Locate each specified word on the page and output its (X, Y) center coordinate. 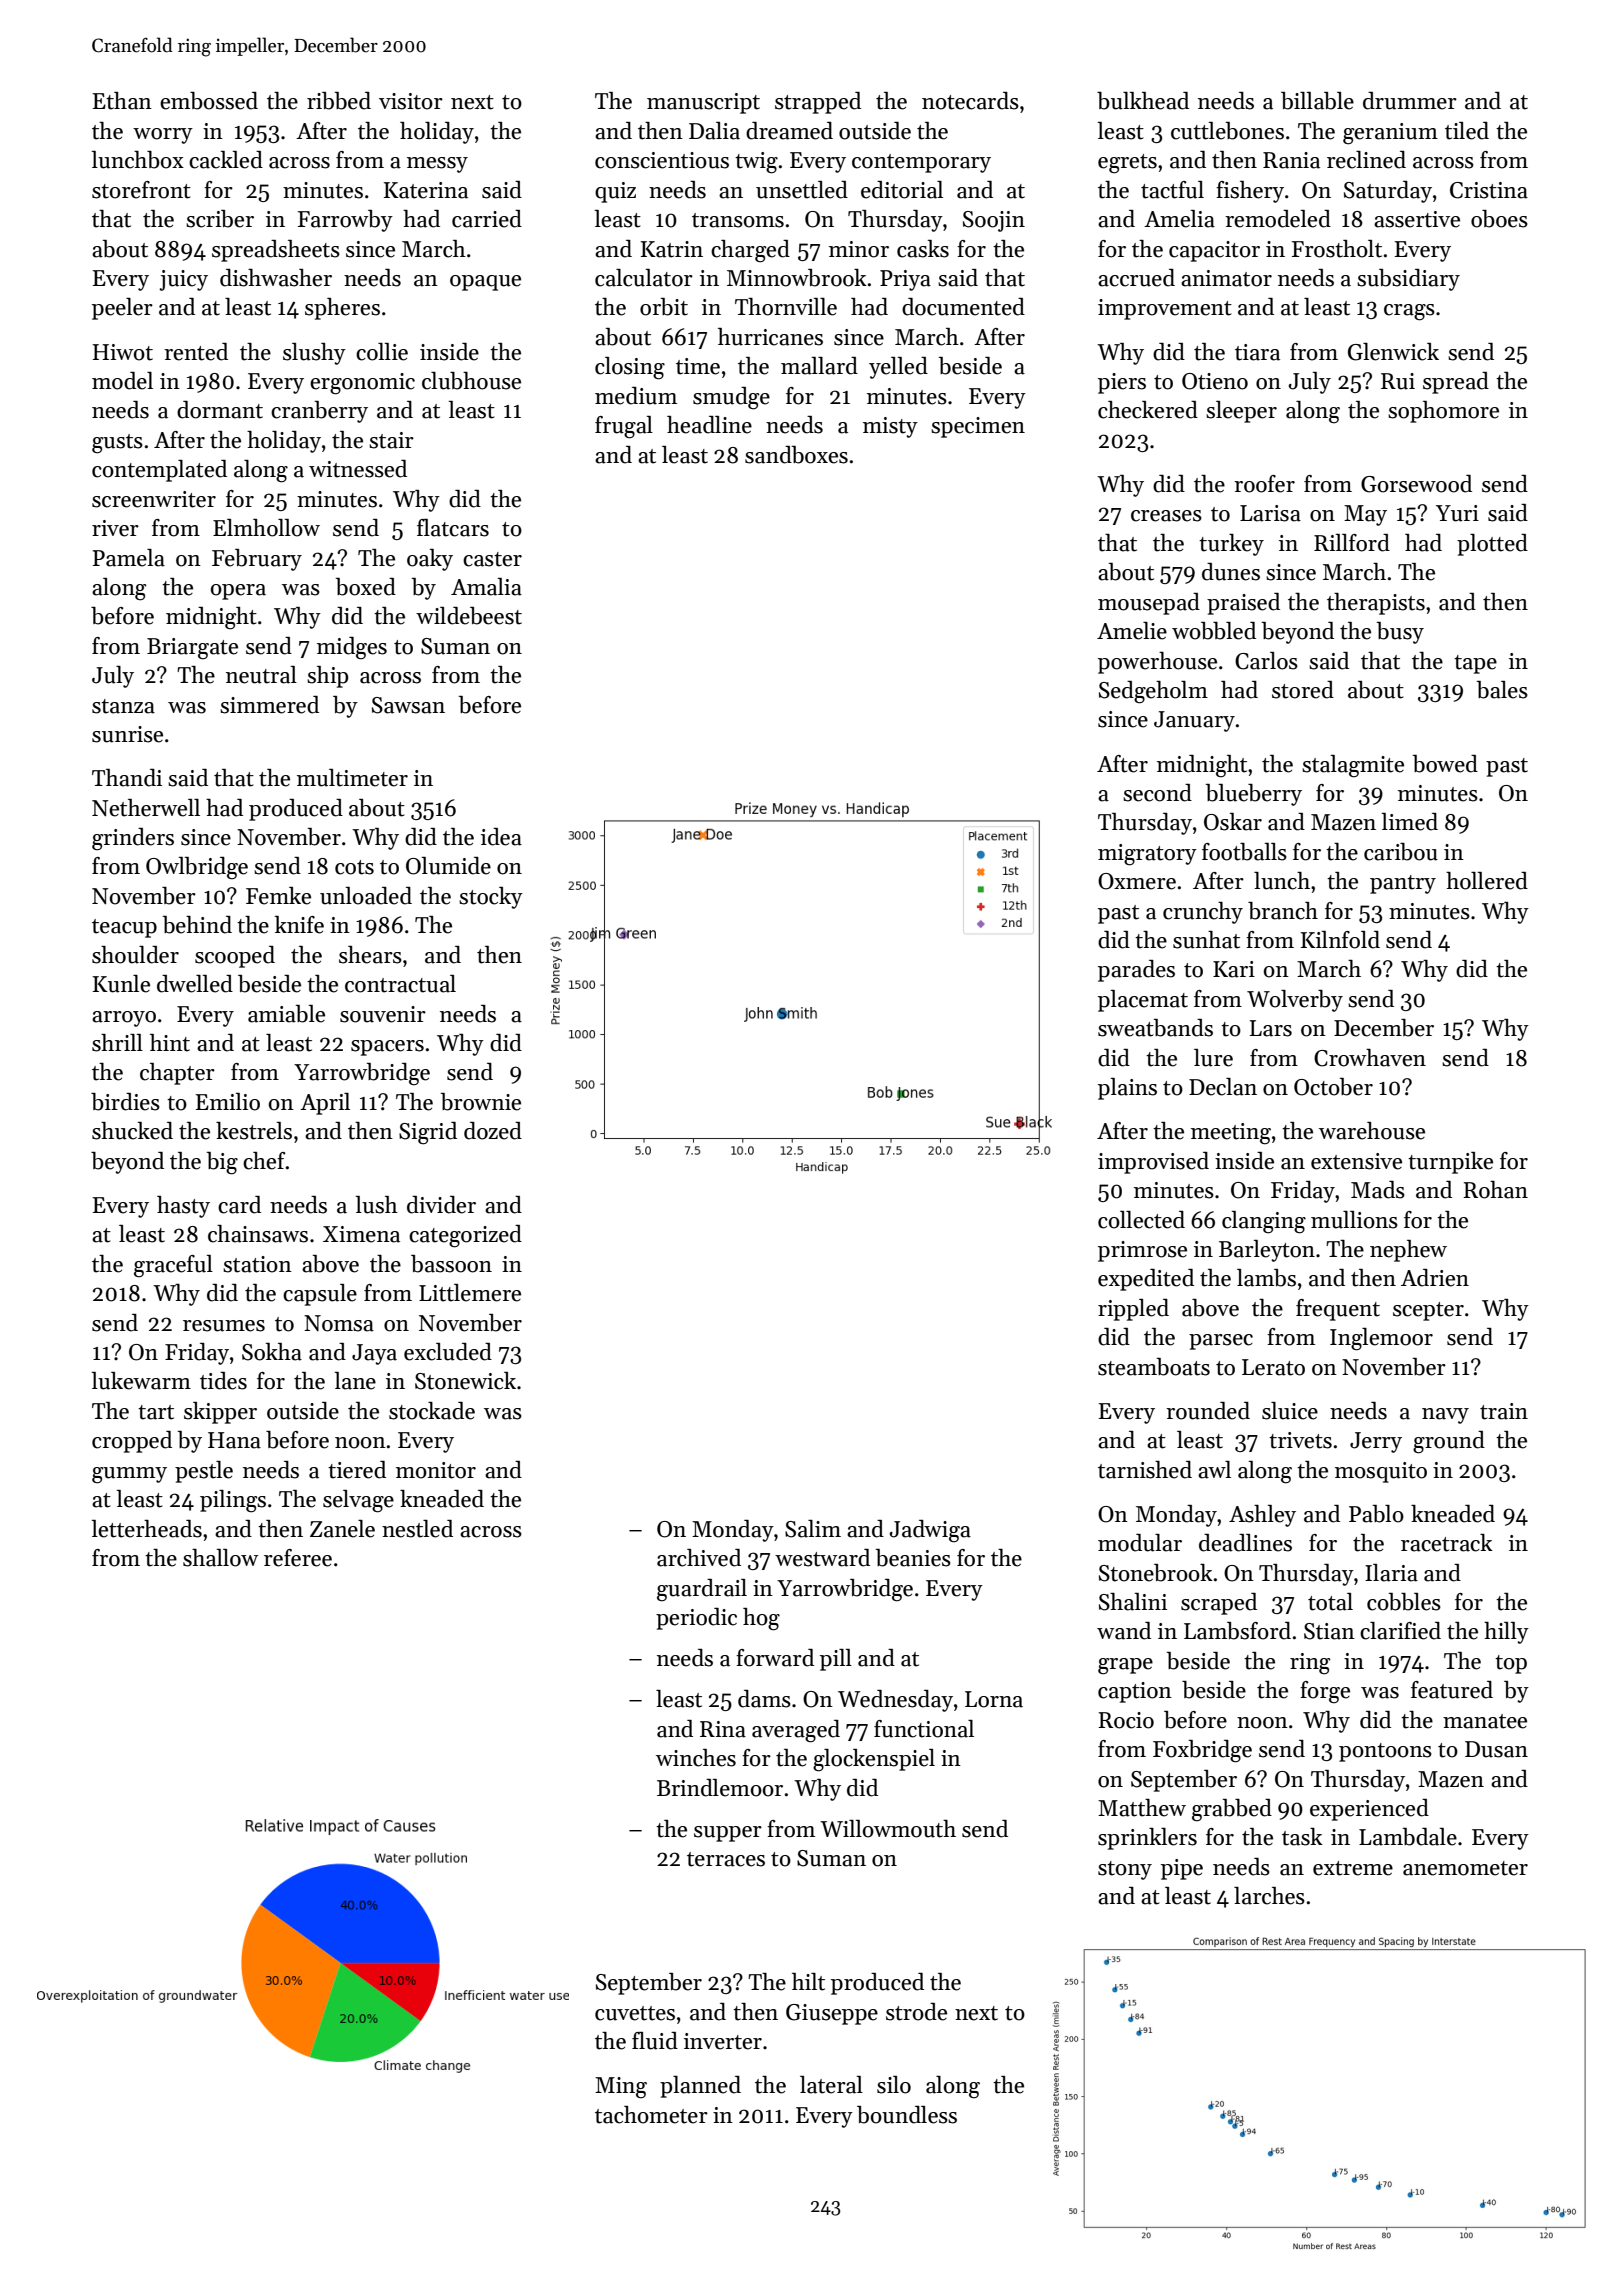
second (1157, 793)
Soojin (994, 221)
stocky (491, 898)
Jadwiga (930, 1531)
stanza (123, 706)
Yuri (1457, 513)
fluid (655, 2041)
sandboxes (796, 455)
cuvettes (635, 2013)
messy (437, 165)
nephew (1408, 1251)
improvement (1165, 309)
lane (355, 1381)
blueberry (1254, 795)
